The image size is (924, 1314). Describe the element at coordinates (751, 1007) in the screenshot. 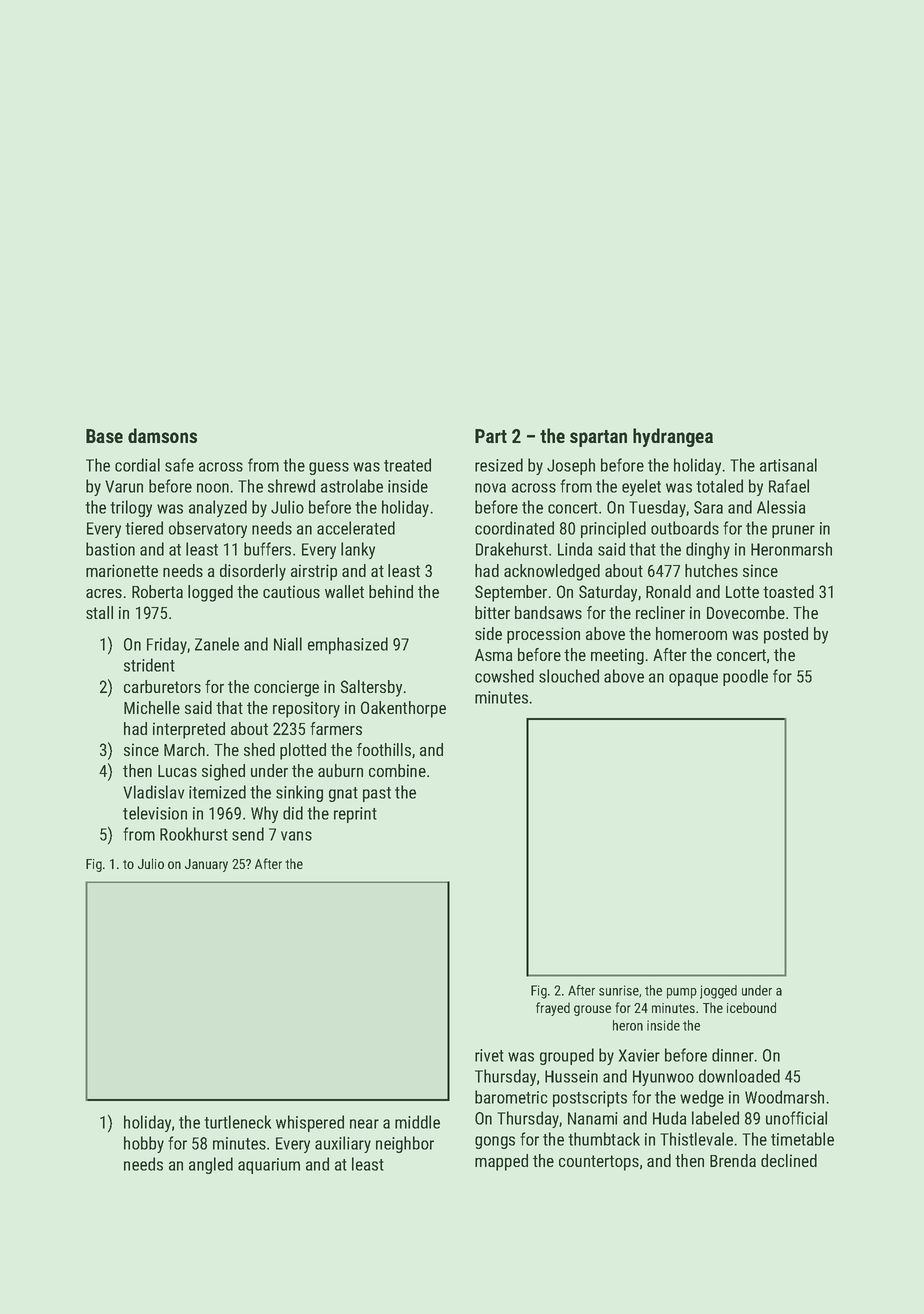

I see `icebound` at that location.
